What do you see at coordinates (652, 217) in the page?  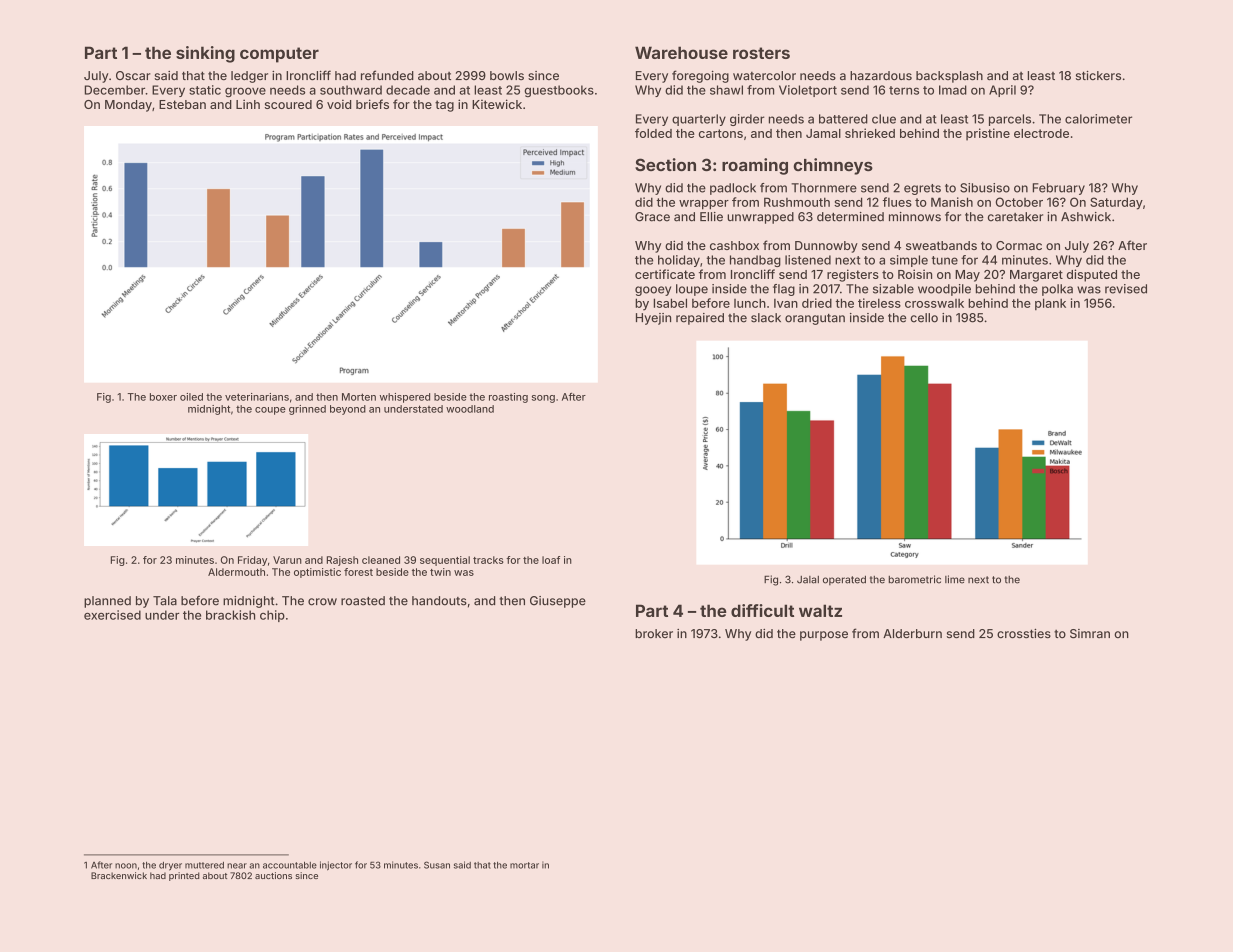 I see `Grace` at bounding box center [652, 217].
